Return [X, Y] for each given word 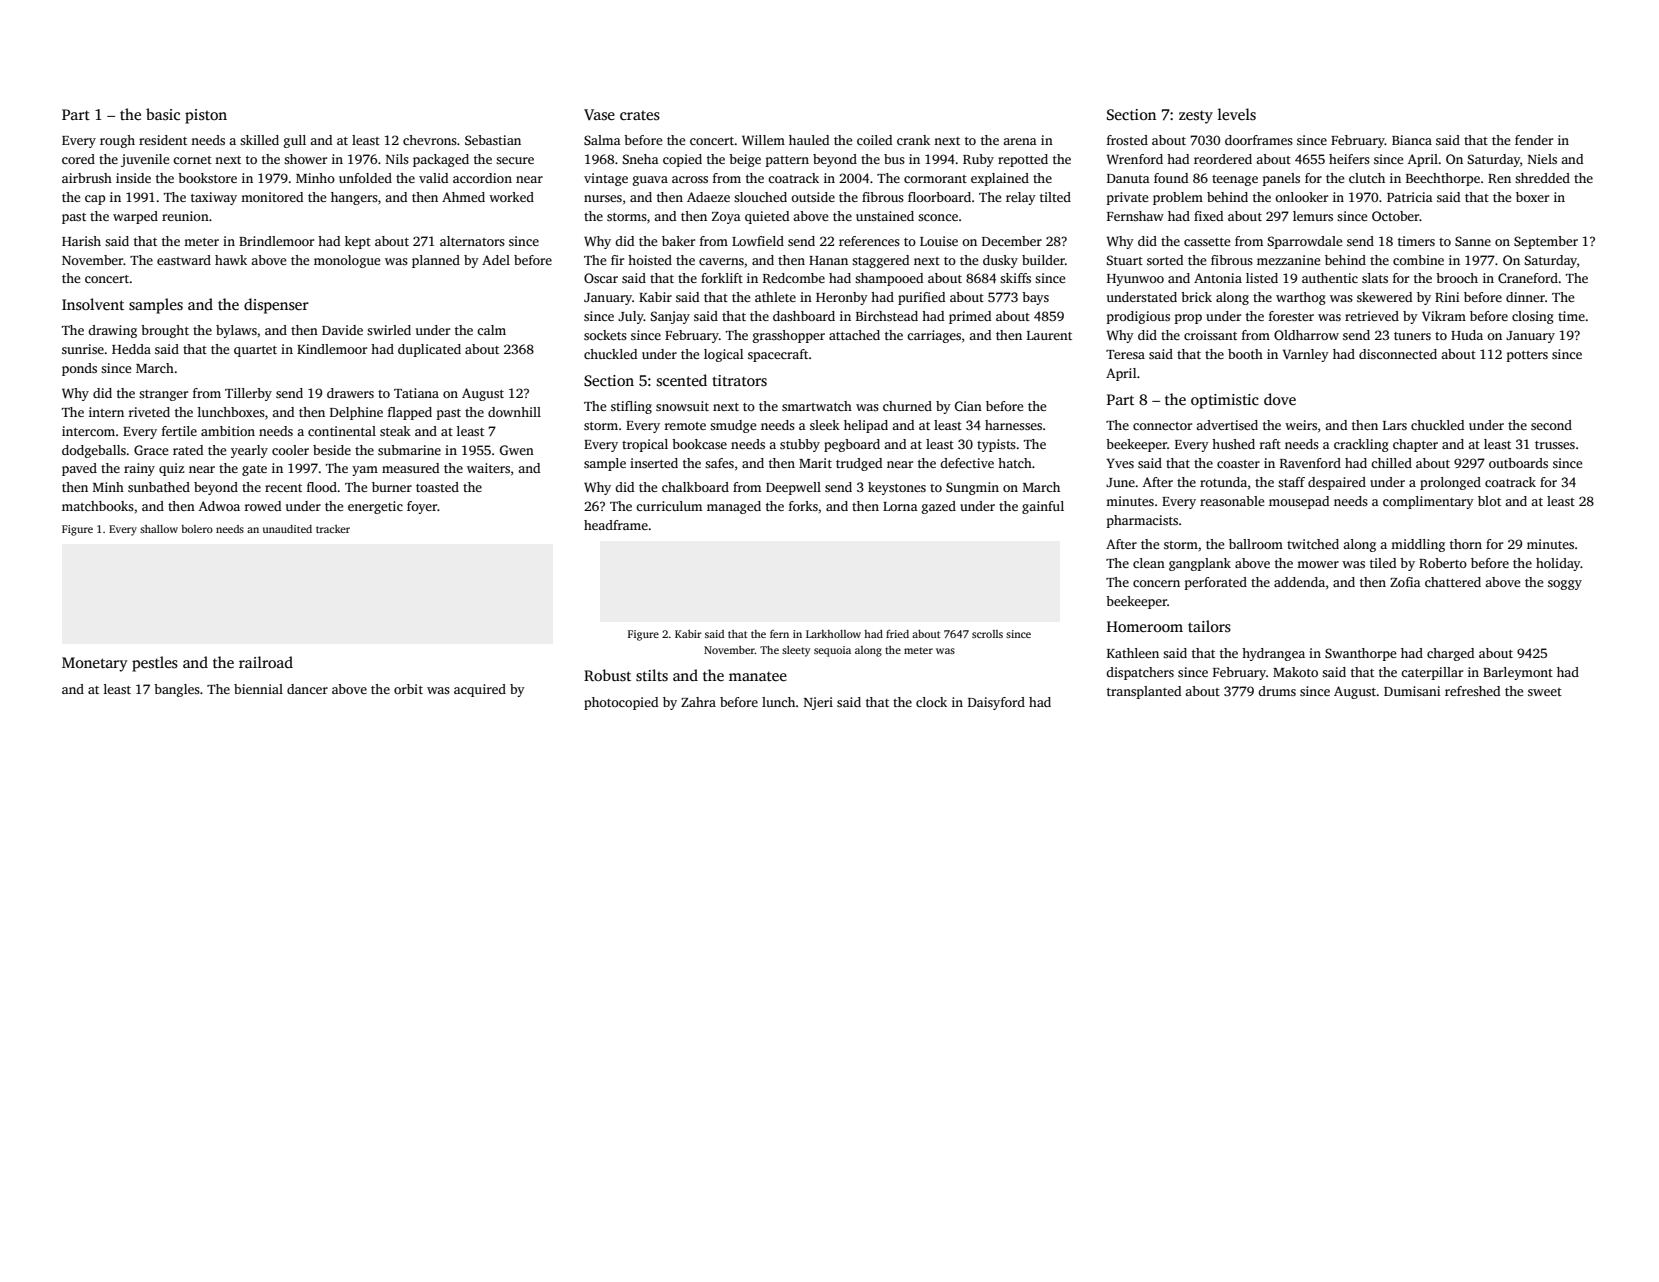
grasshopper [789, 336]
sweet [1545, 692]
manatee [758, 676]
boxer [1532, 197]
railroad [266, 662]
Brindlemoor [276, 241]
